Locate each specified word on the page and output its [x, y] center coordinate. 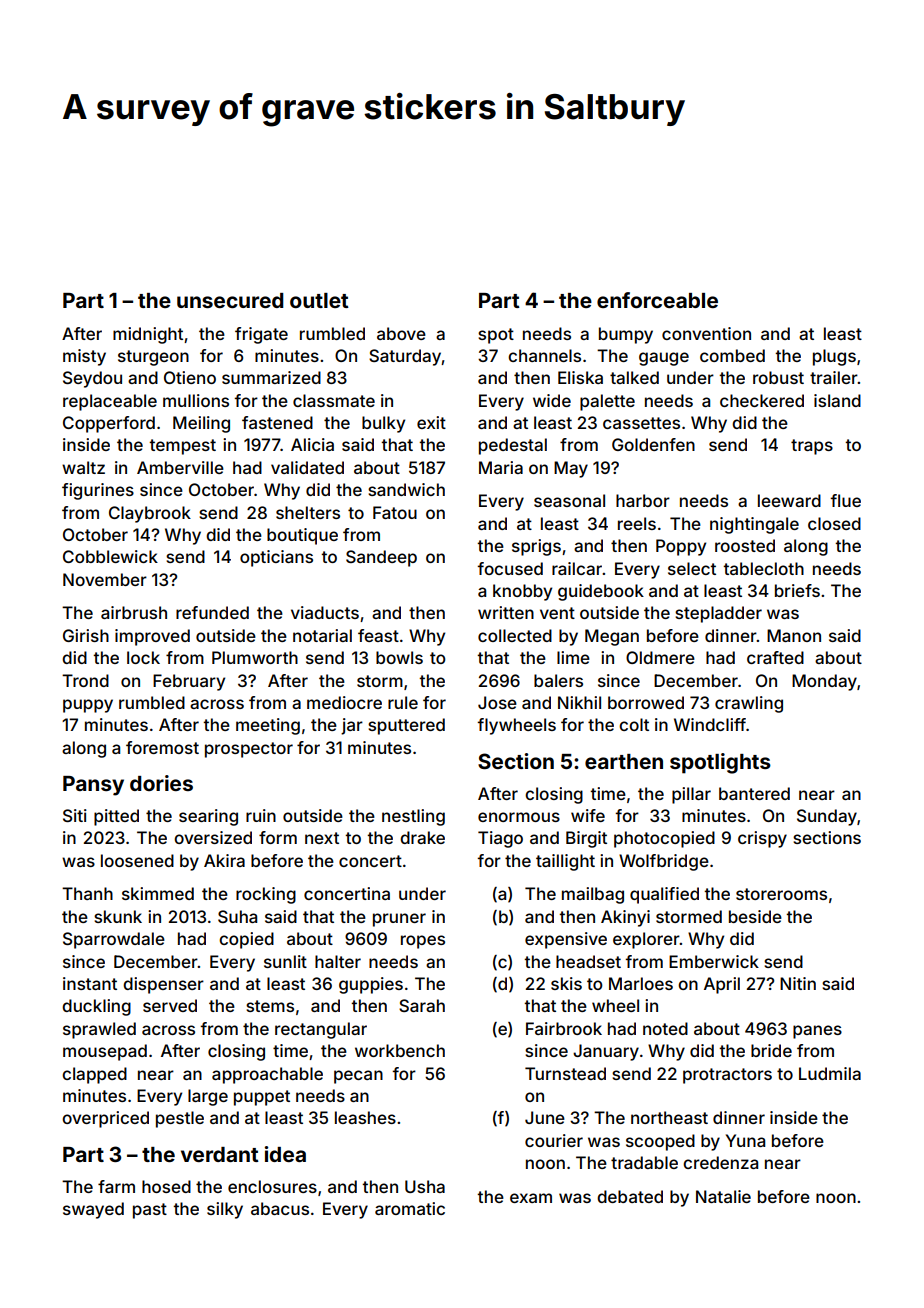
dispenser [163, 985]
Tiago [500, 839]
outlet [319, 300]
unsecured [230, 300]
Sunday [827, 817]
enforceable [657, 300]
